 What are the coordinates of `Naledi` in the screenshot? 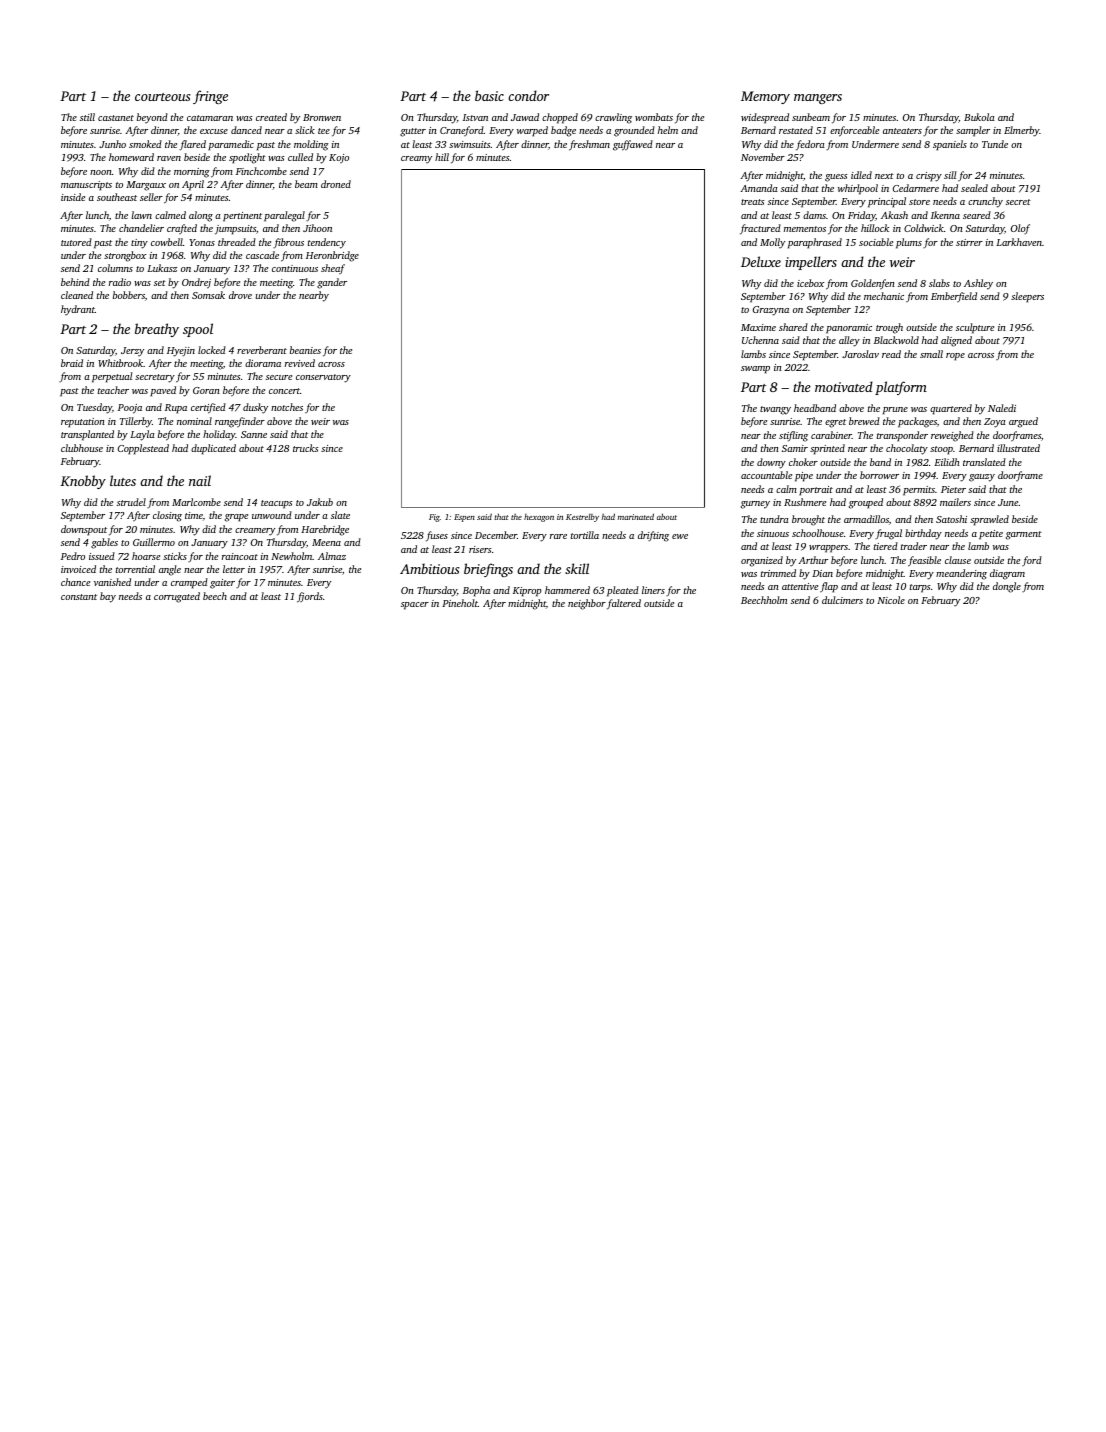 It's located at (1002, 408).
